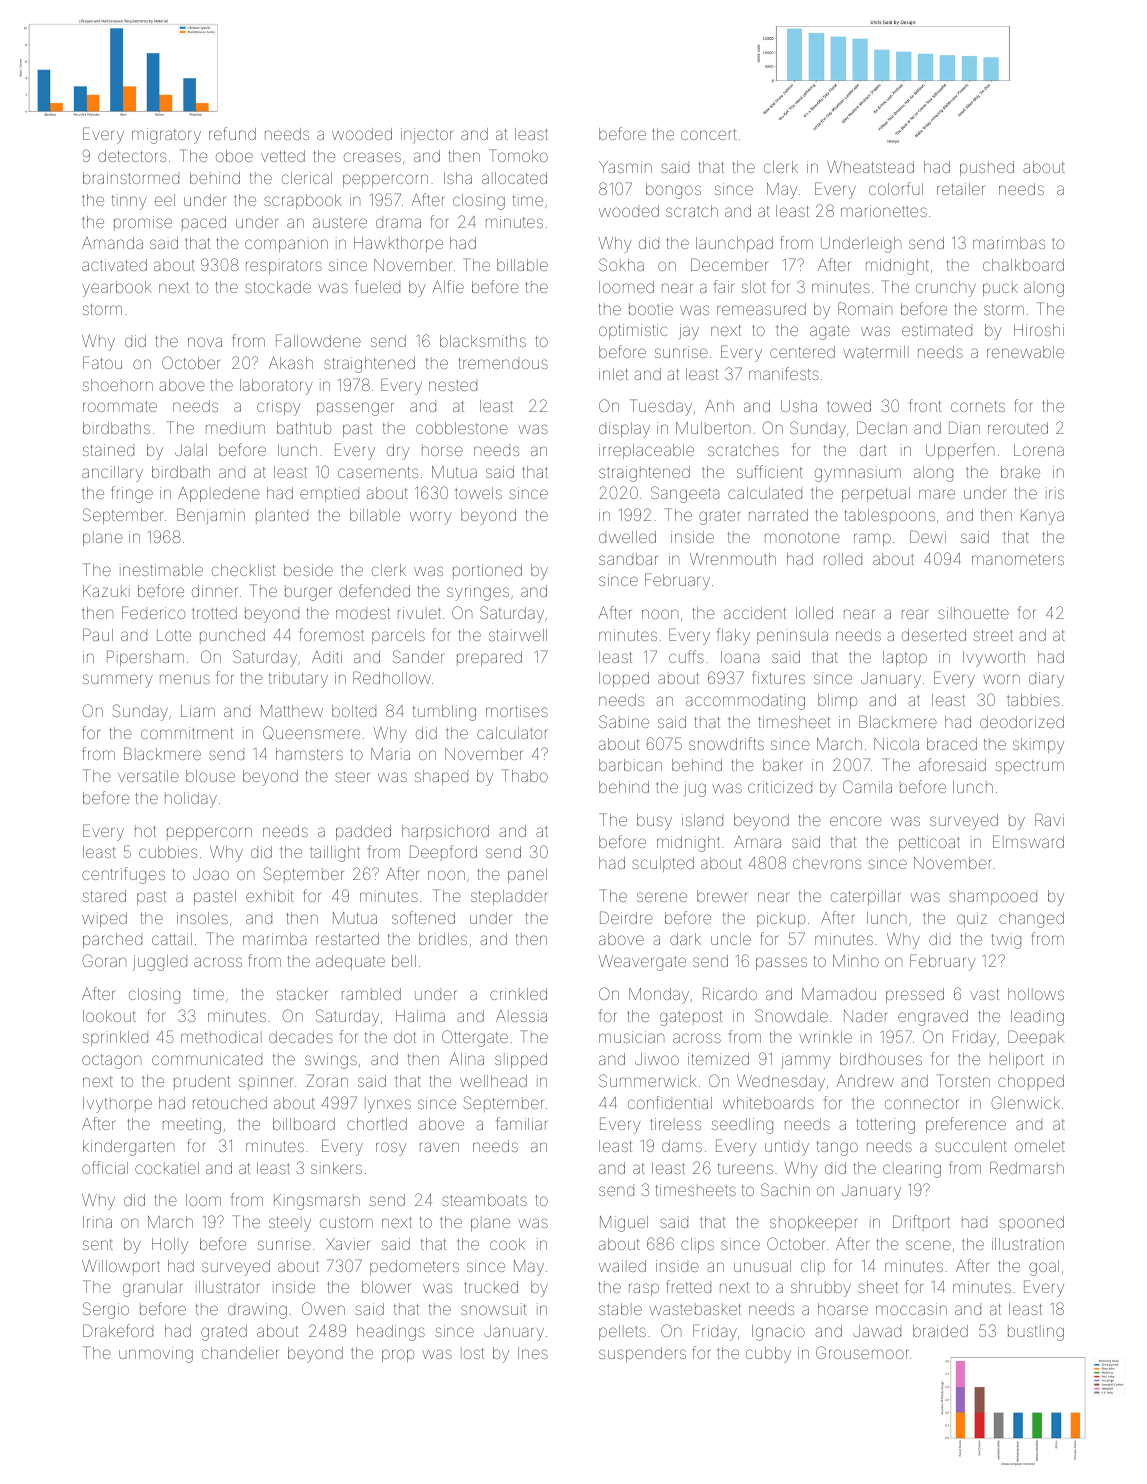  Describe the element at coordinates (862, 1352) in the image. I see `Grousemoor` at that location.
